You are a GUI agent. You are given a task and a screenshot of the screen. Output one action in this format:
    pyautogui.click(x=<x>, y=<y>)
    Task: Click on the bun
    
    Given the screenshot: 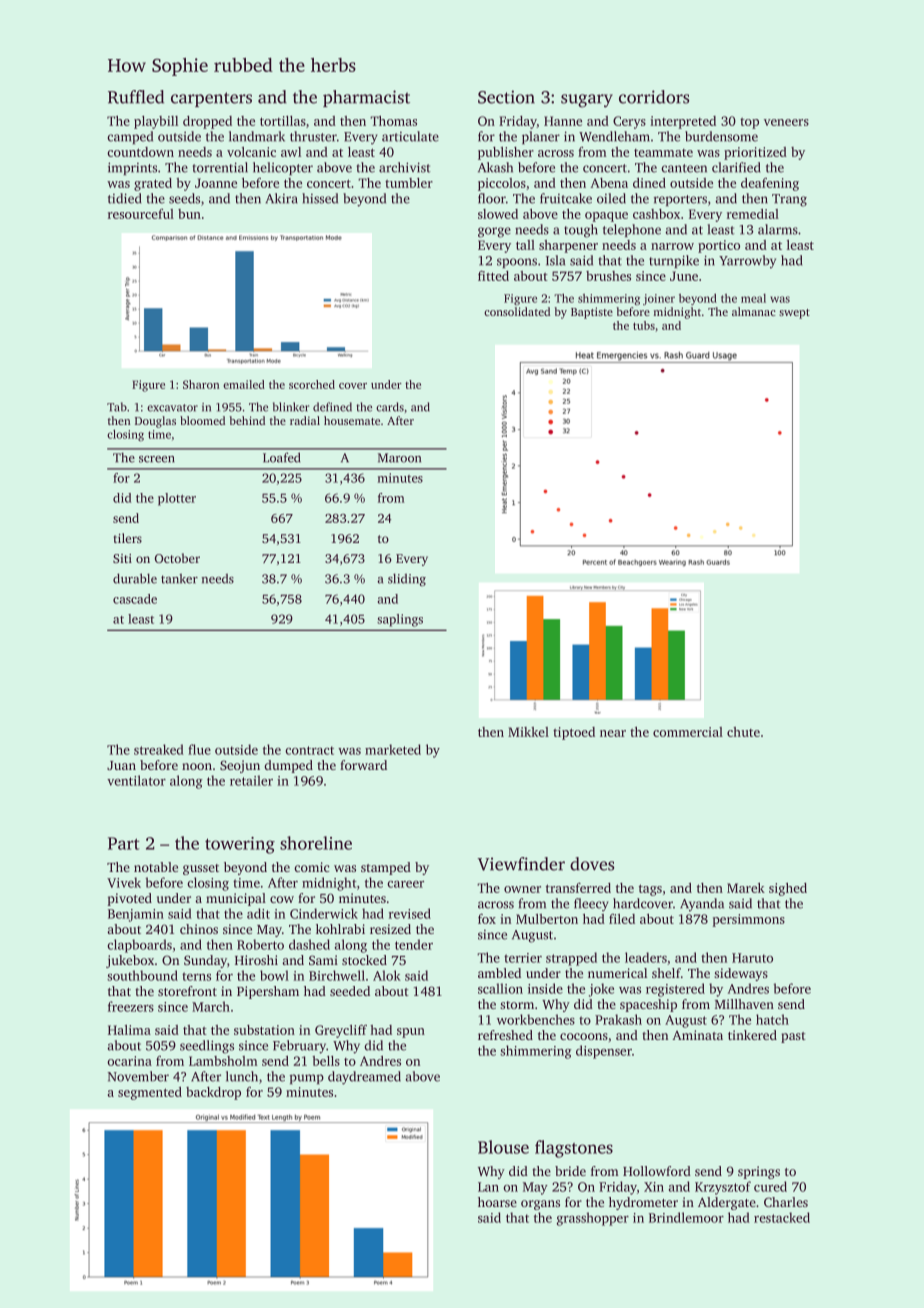 What is the action you would take?
    pyautogui.click(x=189, y=214)
